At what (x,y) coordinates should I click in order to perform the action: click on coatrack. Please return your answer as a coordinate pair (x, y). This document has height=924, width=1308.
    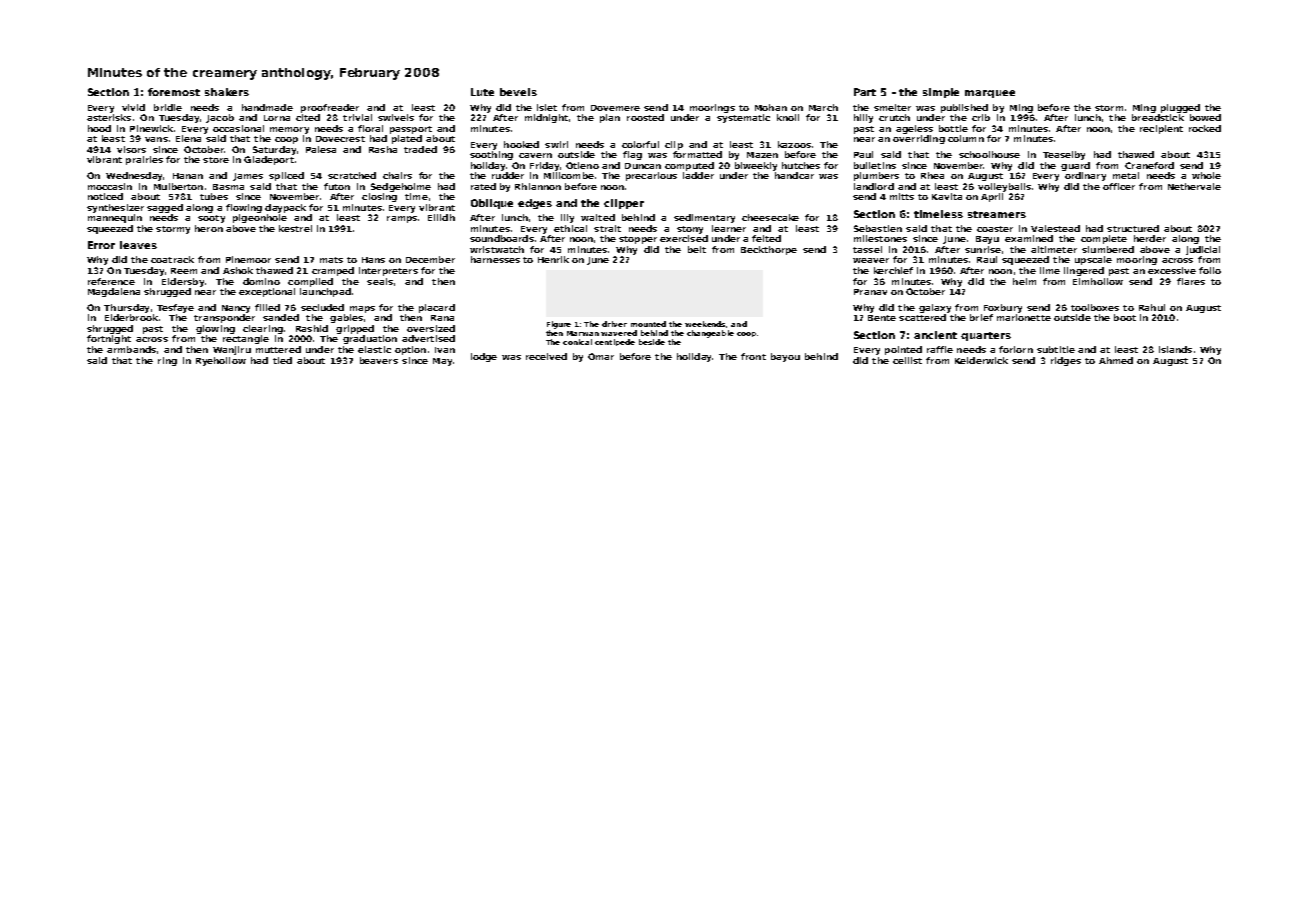
    Looking at the image, I should click on (172, 259).
